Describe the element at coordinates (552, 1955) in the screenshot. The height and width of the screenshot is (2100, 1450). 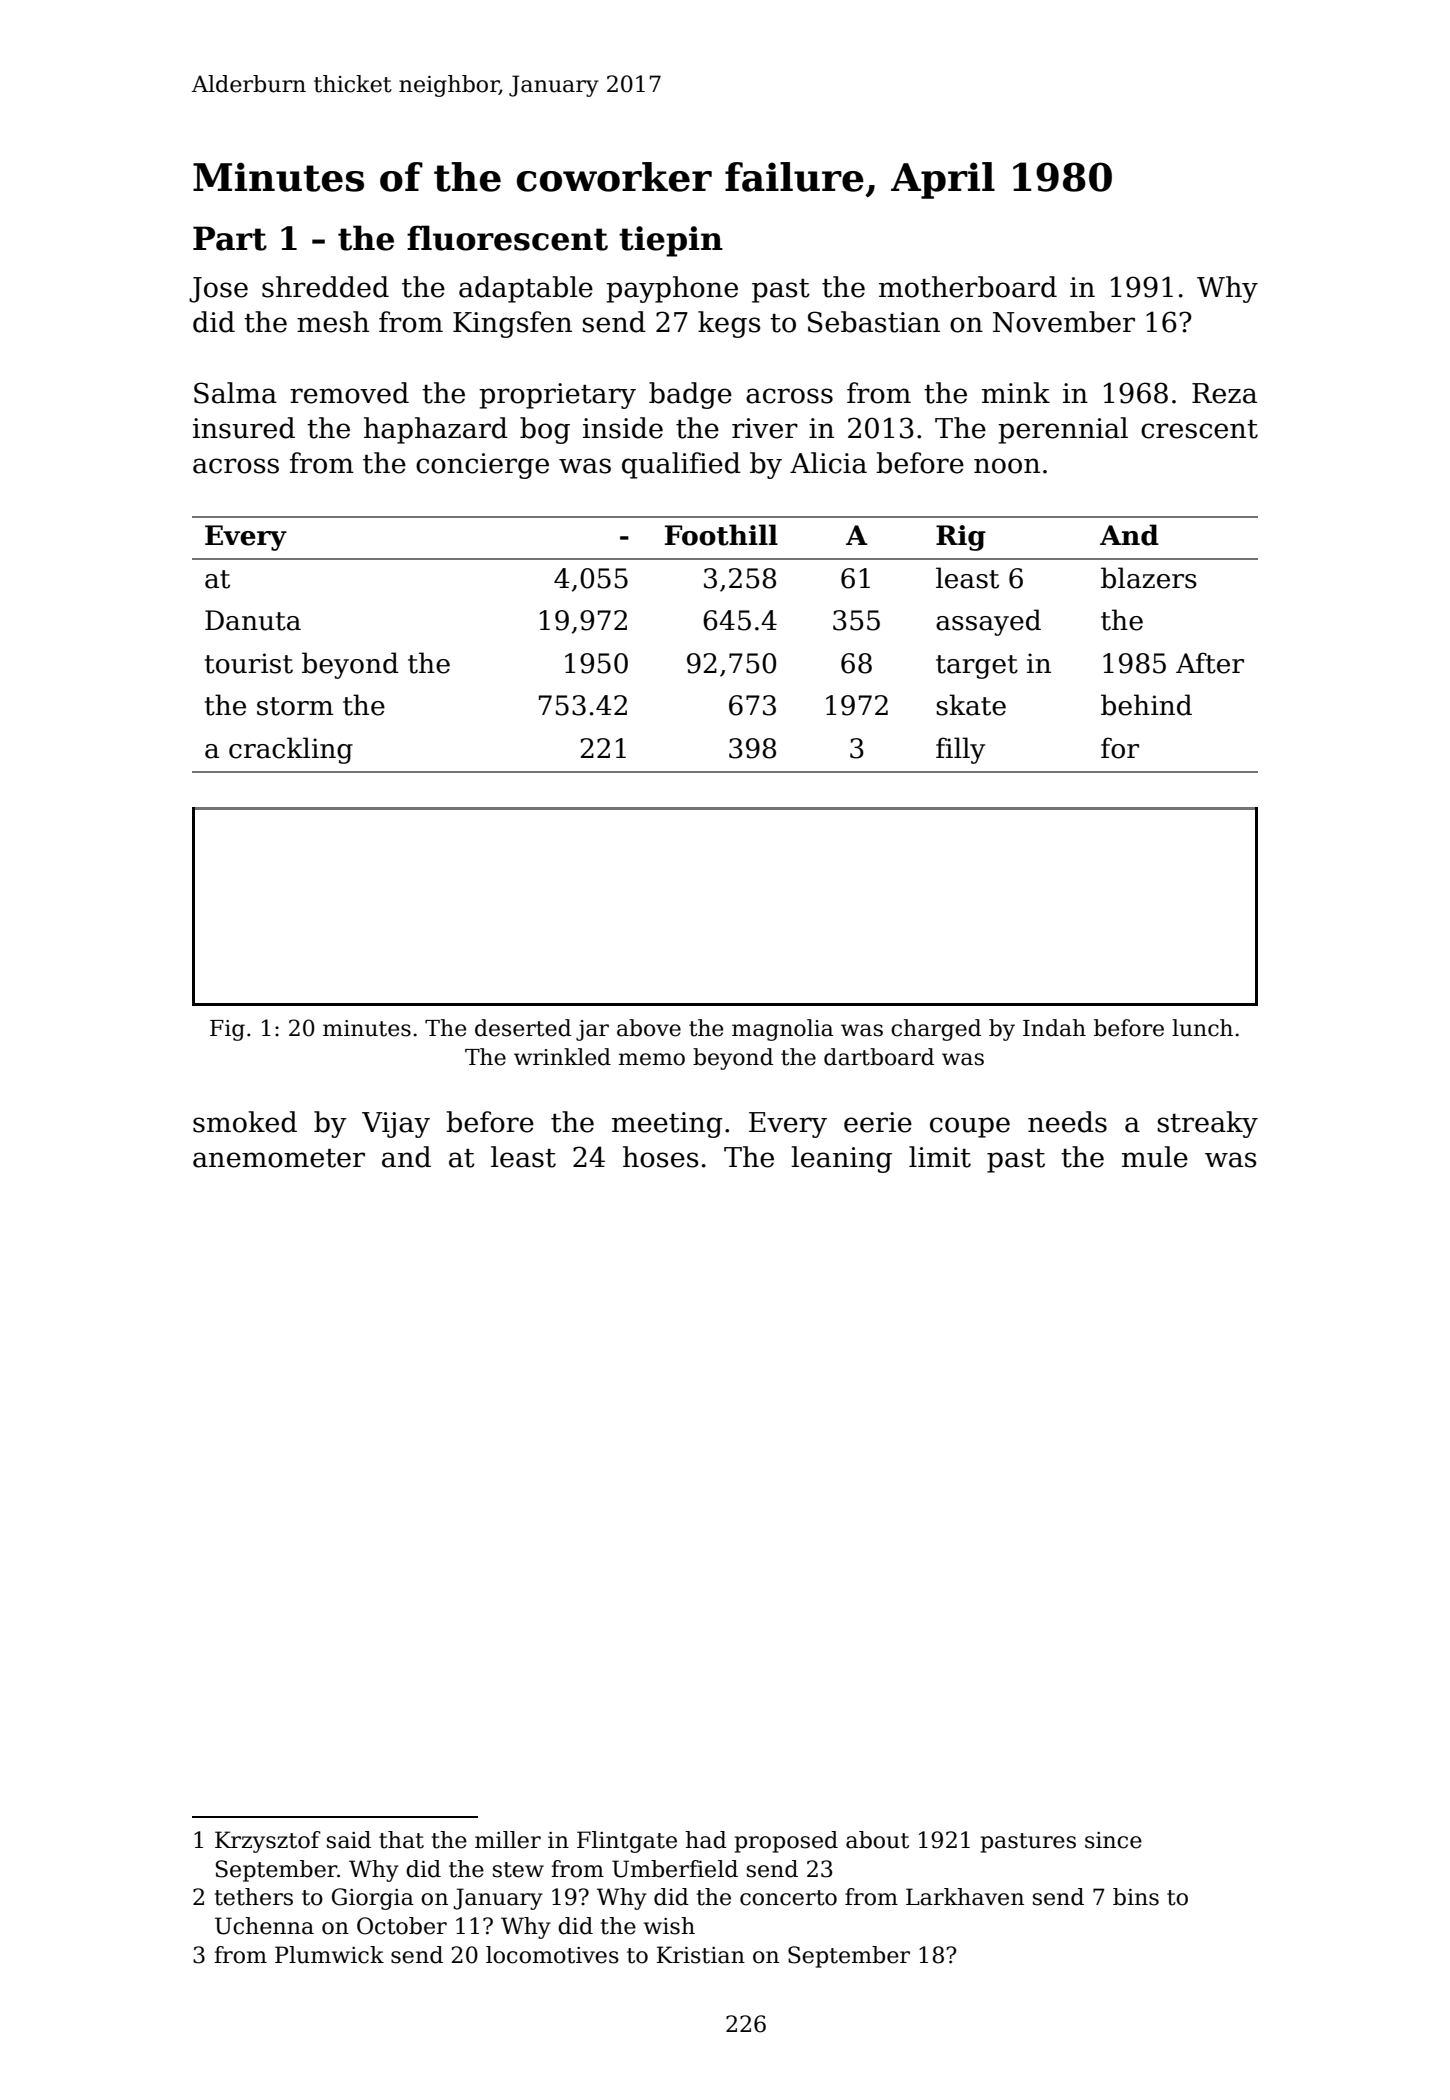
I see `locomotives` at that location.
